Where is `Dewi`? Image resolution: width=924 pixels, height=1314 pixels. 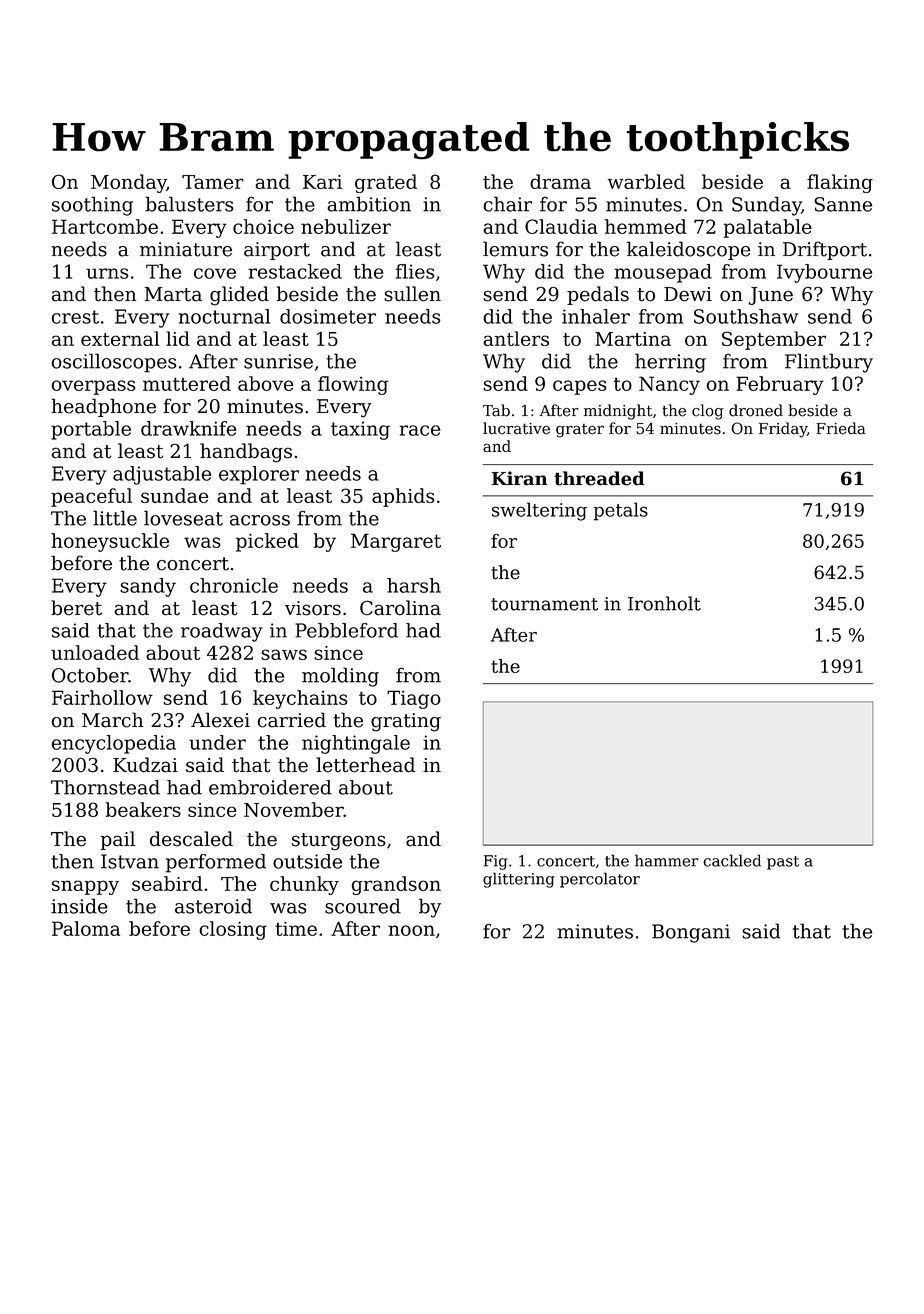 Dewi is located at coordinates (688, 294).
